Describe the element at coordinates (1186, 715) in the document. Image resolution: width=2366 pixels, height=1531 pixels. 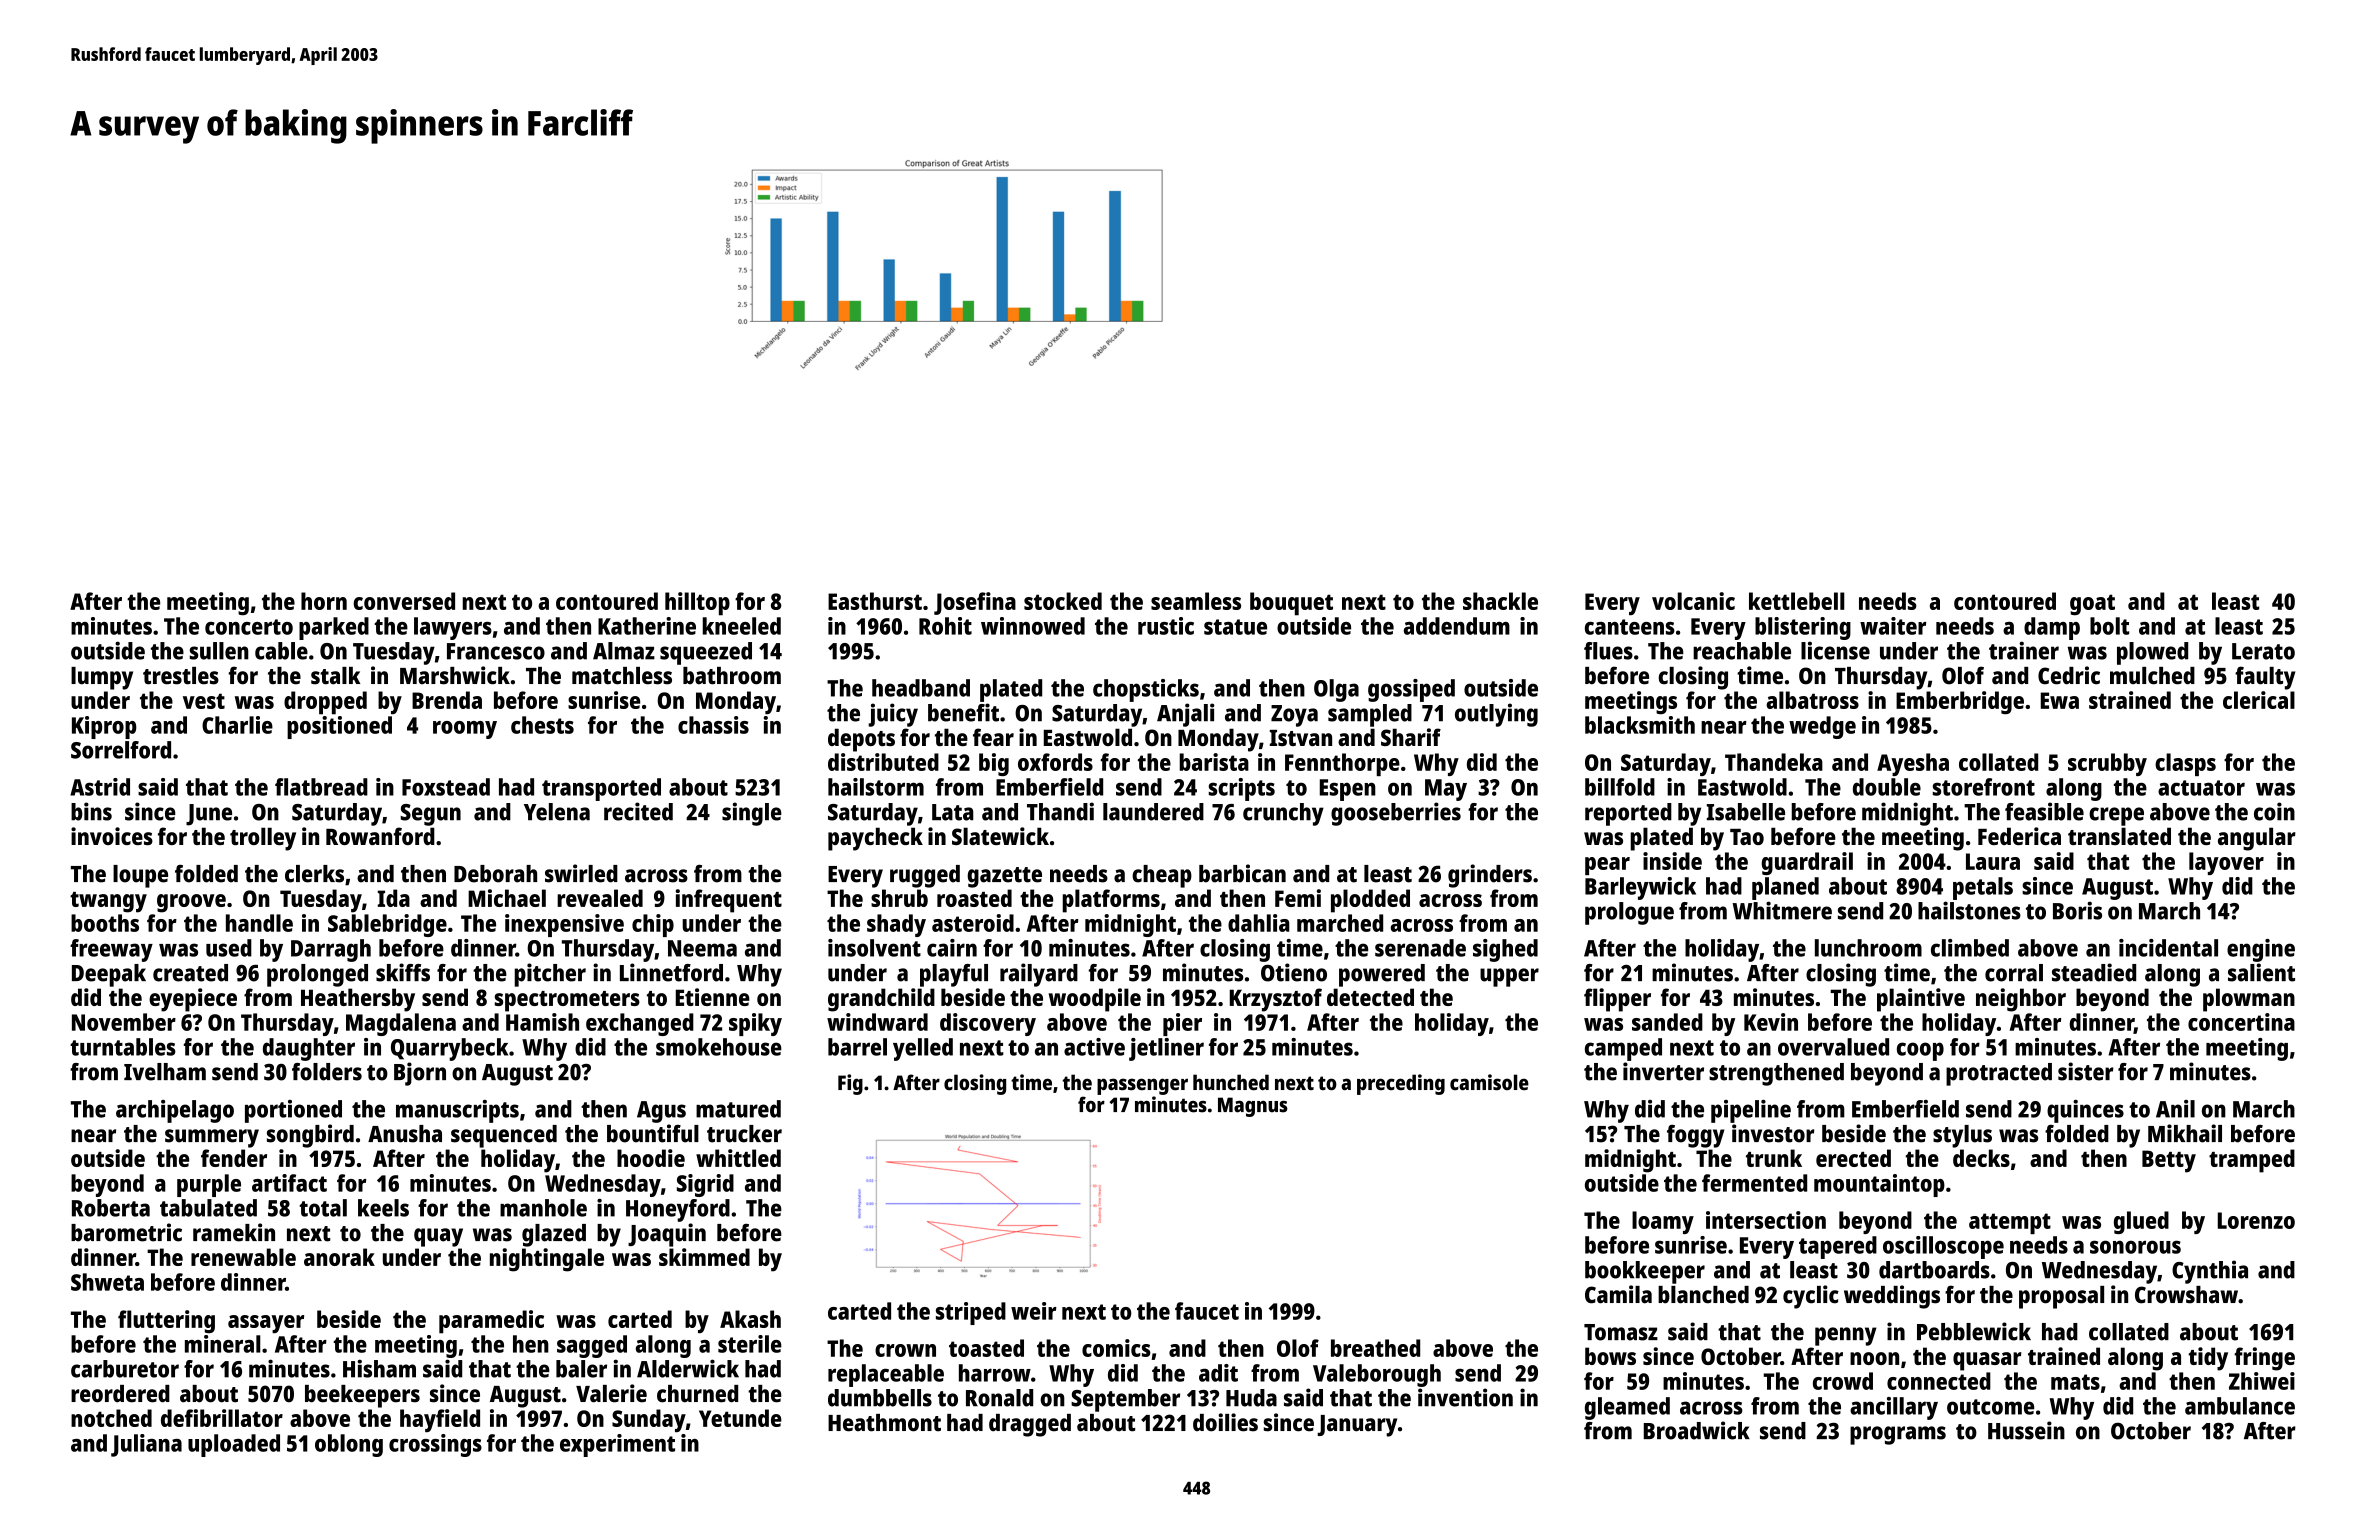
I see `Anjali` at that location.
